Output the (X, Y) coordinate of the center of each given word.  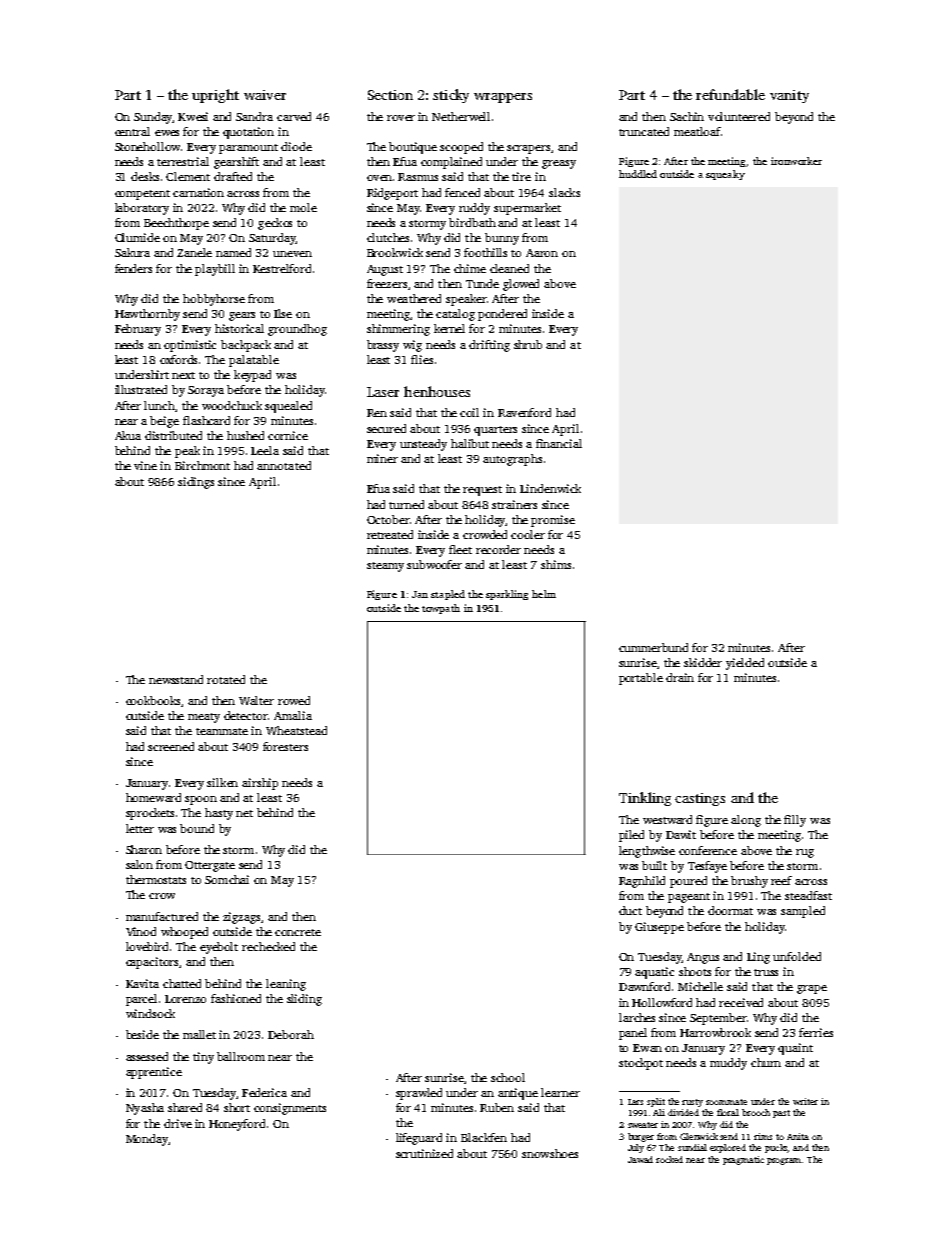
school (508, 1077)
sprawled (419, 1094)
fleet (460, 549)
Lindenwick (550, 488)
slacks (564, 192)
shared (185, 1107)
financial (559, 443)
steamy (385, 567)
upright (215, 96)
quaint (795, 1049)
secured (386, 428)
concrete (298, 932)
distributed (173, 435)
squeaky (725, 175)
